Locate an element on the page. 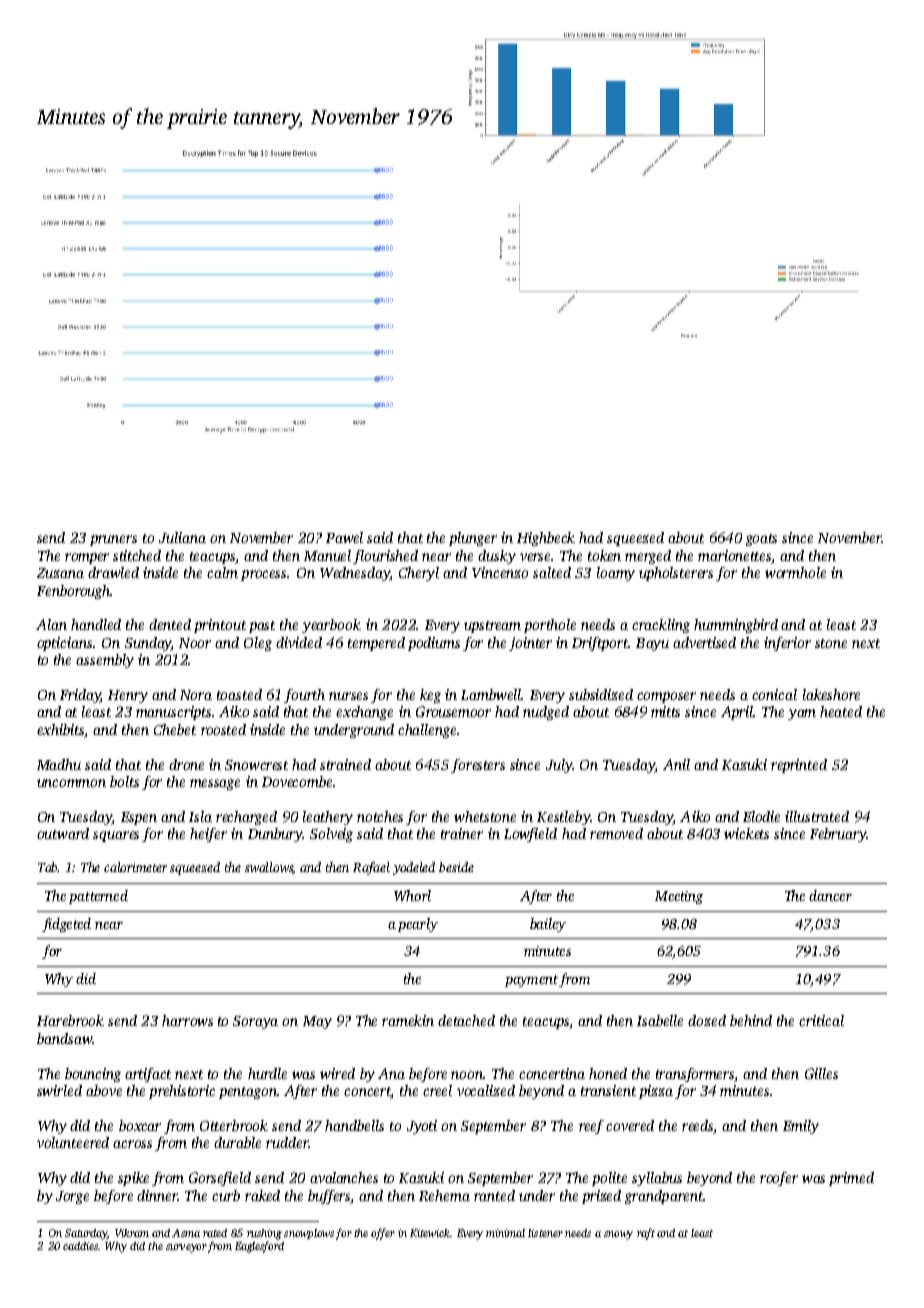 The width and height of the document is (924, 1308). raft is located at coordinates (646, 1234).
